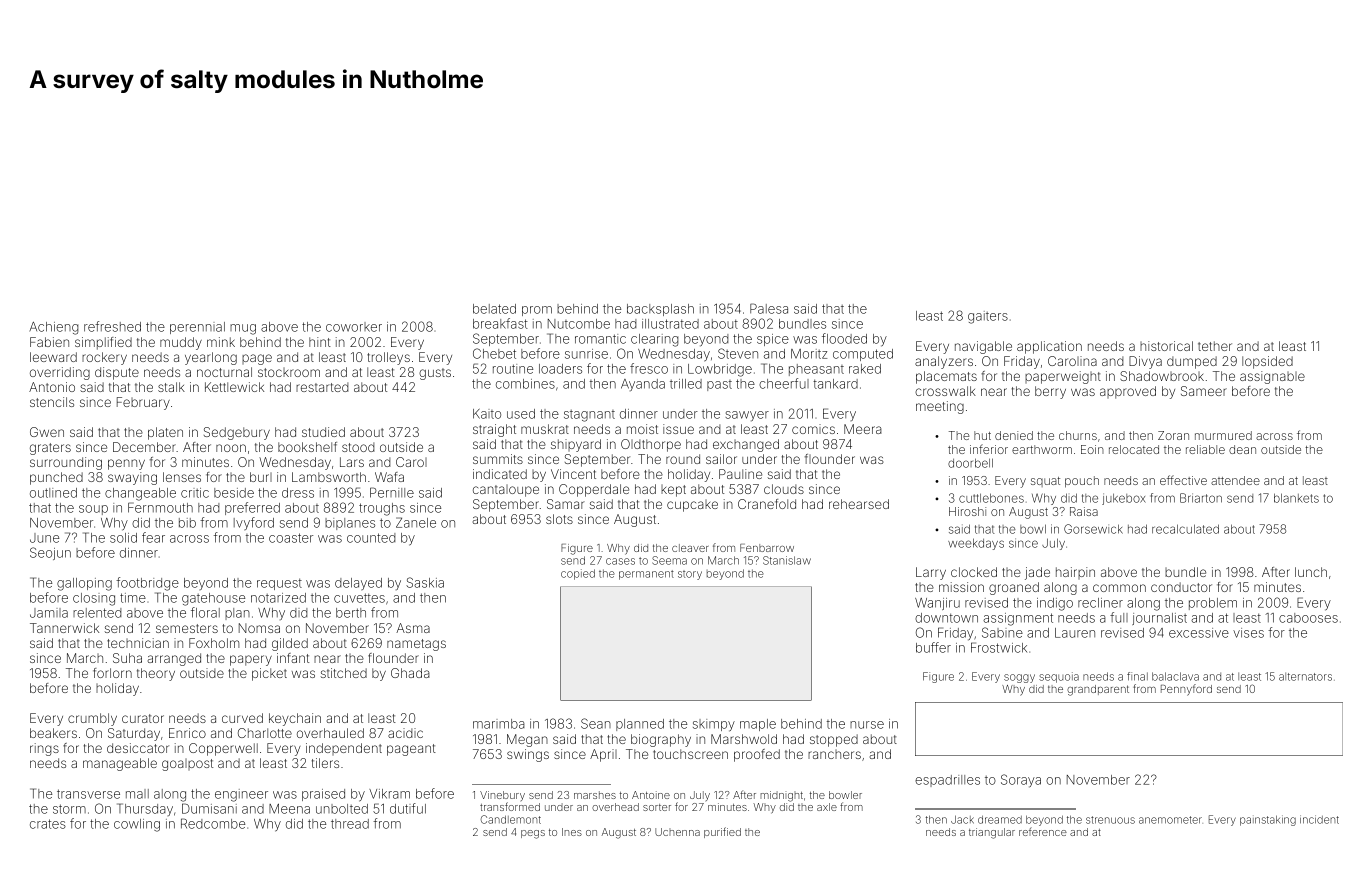 The width and height of the image is (1372, 887). I want to click on Ivyford, so click(254, 523).
